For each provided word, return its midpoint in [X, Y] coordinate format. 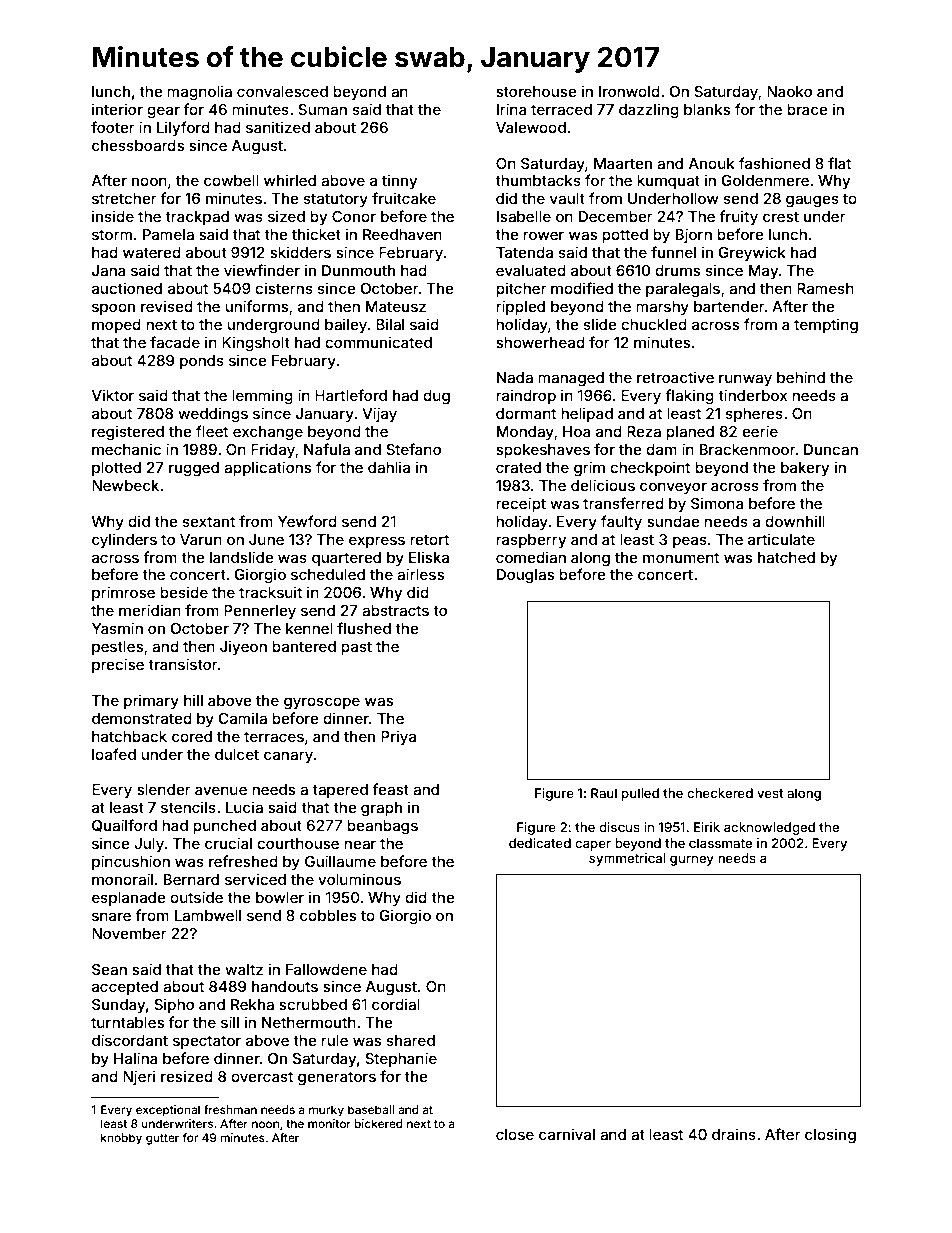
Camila [243, 718]
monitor [329, 1123]
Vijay [379, 414]
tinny [399, 181]
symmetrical [627, 859]
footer [113, 127]
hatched [786, 557]
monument [681, 557]
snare [111, 916]
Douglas [525, 576]
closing [830, 1136]
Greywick [752, 253]
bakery [805, 469]
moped [116, 326]
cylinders [124, 540]
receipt [521, 504]
